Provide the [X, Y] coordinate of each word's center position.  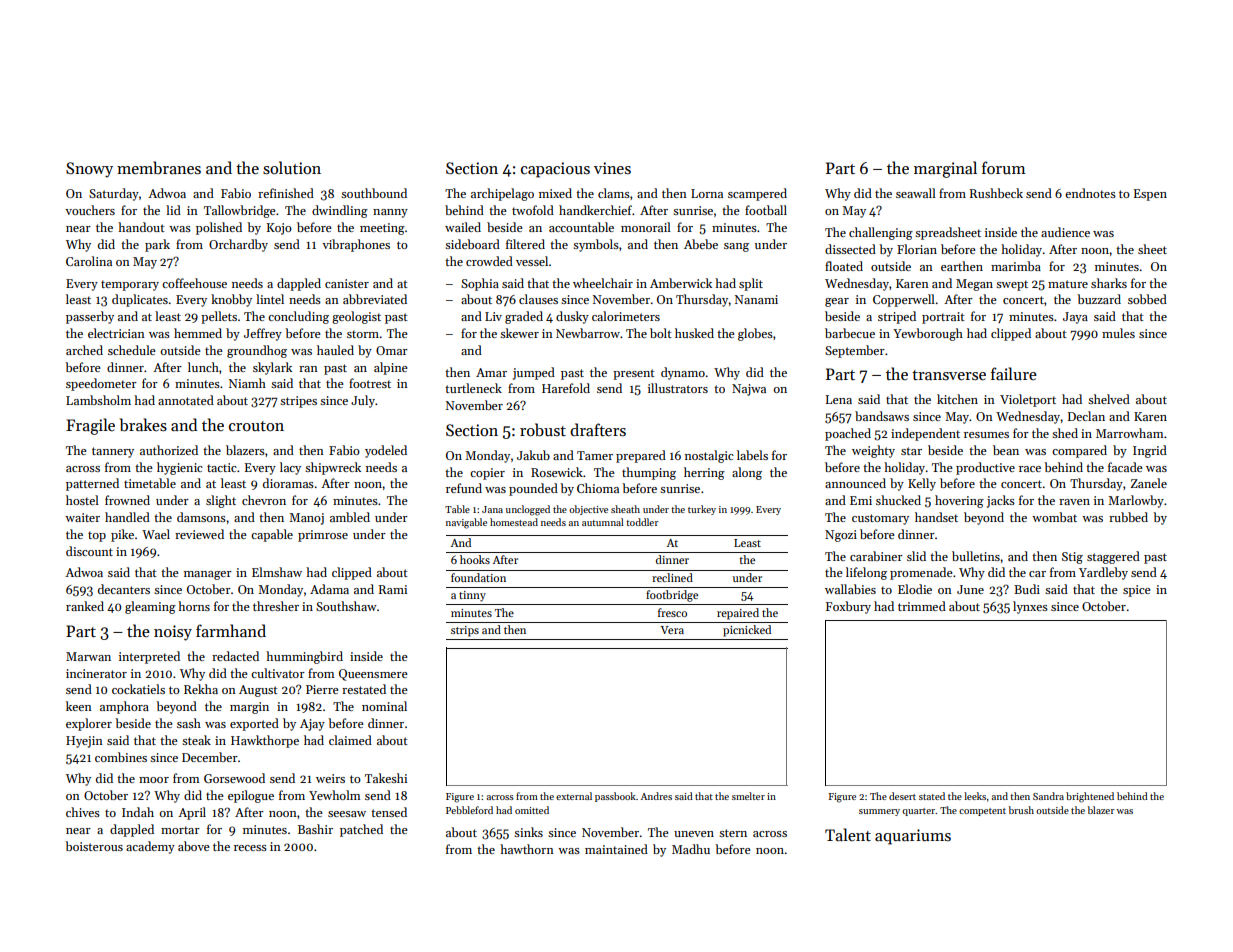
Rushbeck [996, 193]
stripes [298, 402]
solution [292, 168]
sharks [1109, 283]
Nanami [756, 299]
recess [250, 848]
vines [612, 168]
